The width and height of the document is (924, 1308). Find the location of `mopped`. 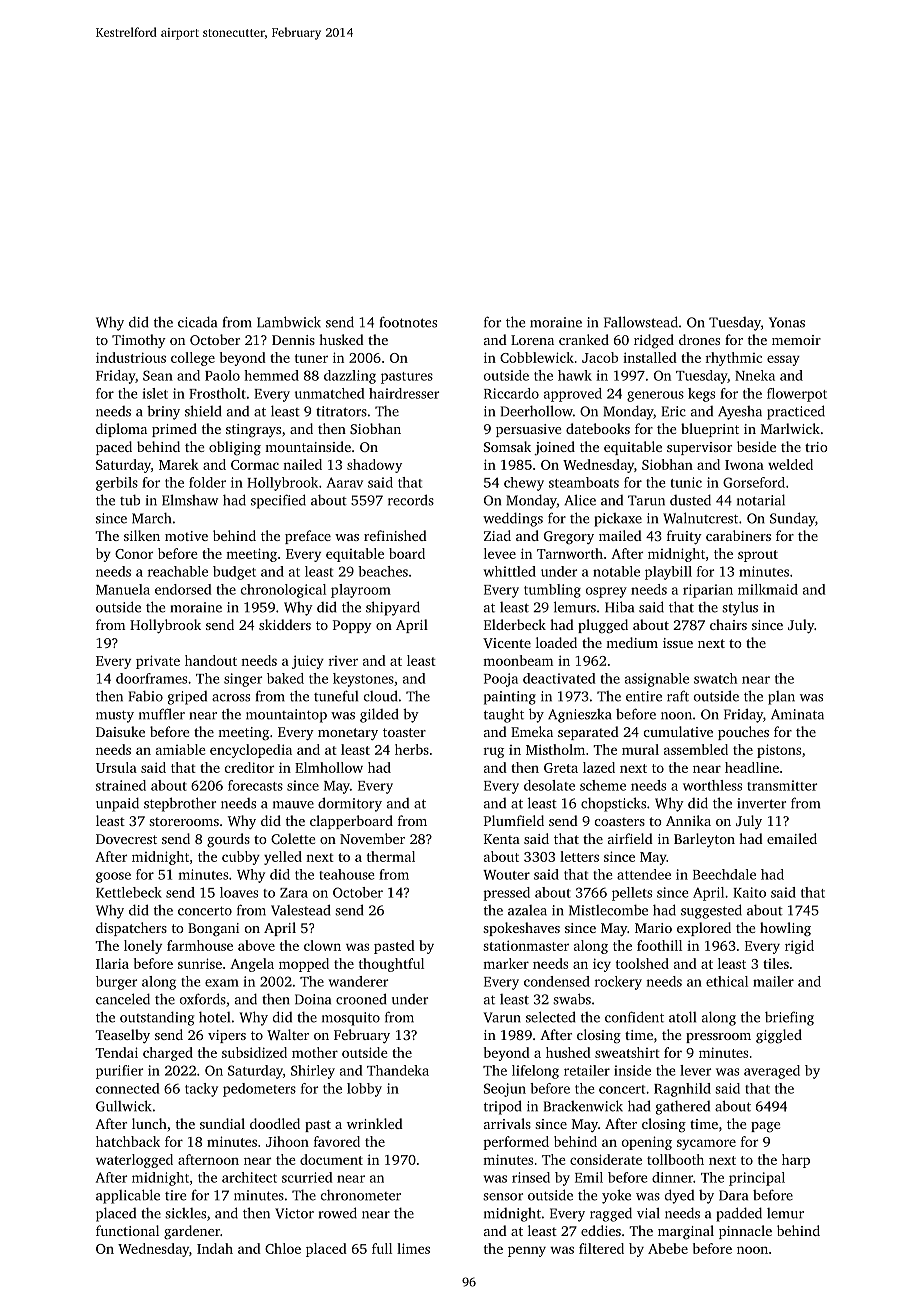

mopped is located at coordinates (304, 965).
